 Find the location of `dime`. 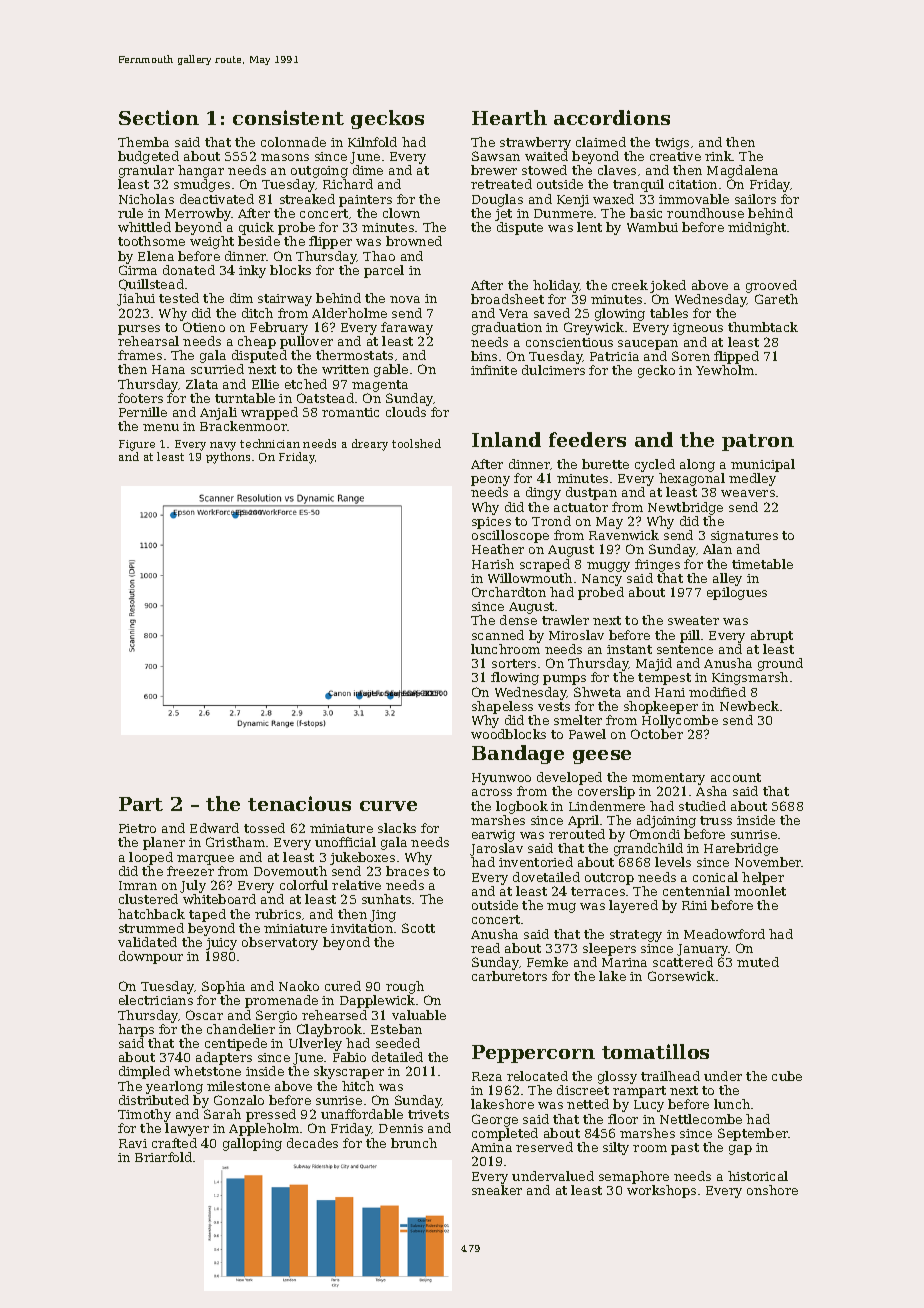

dime is located at coordinates (368, 170).
